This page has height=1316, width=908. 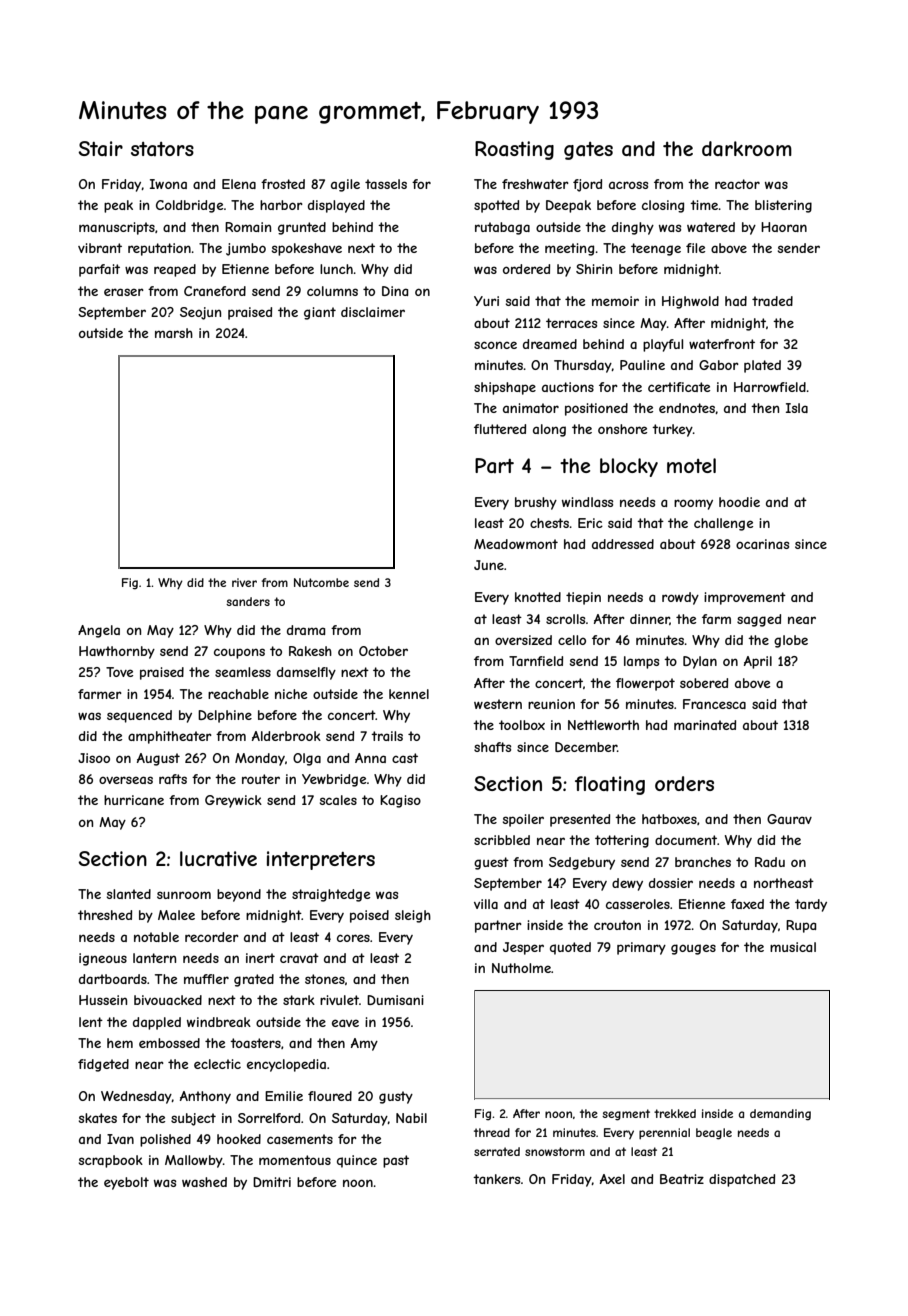 I want to click on stators, so click(x=162, y=149).
